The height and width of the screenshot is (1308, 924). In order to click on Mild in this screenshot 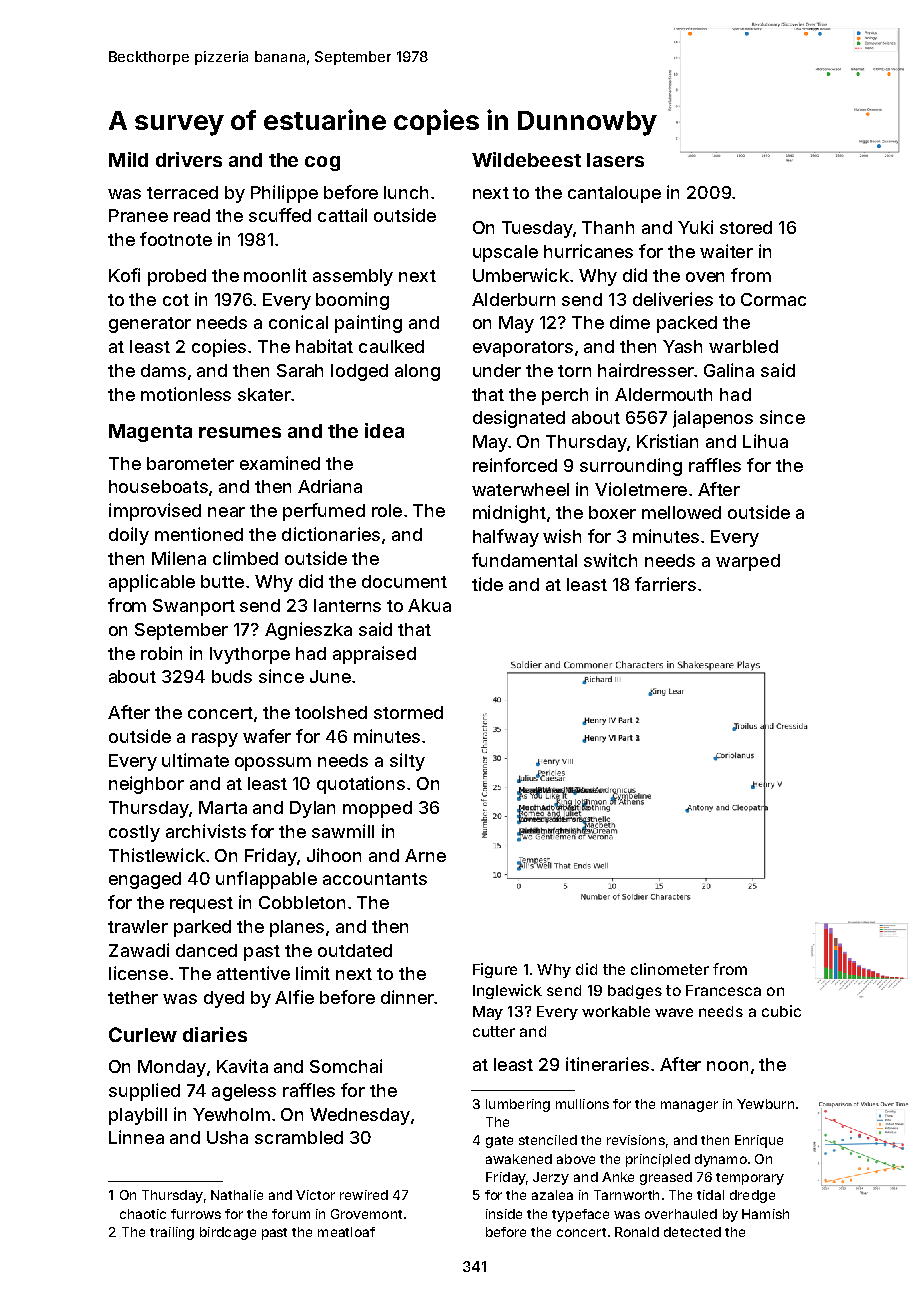, I will do `click(128, 159)`.
